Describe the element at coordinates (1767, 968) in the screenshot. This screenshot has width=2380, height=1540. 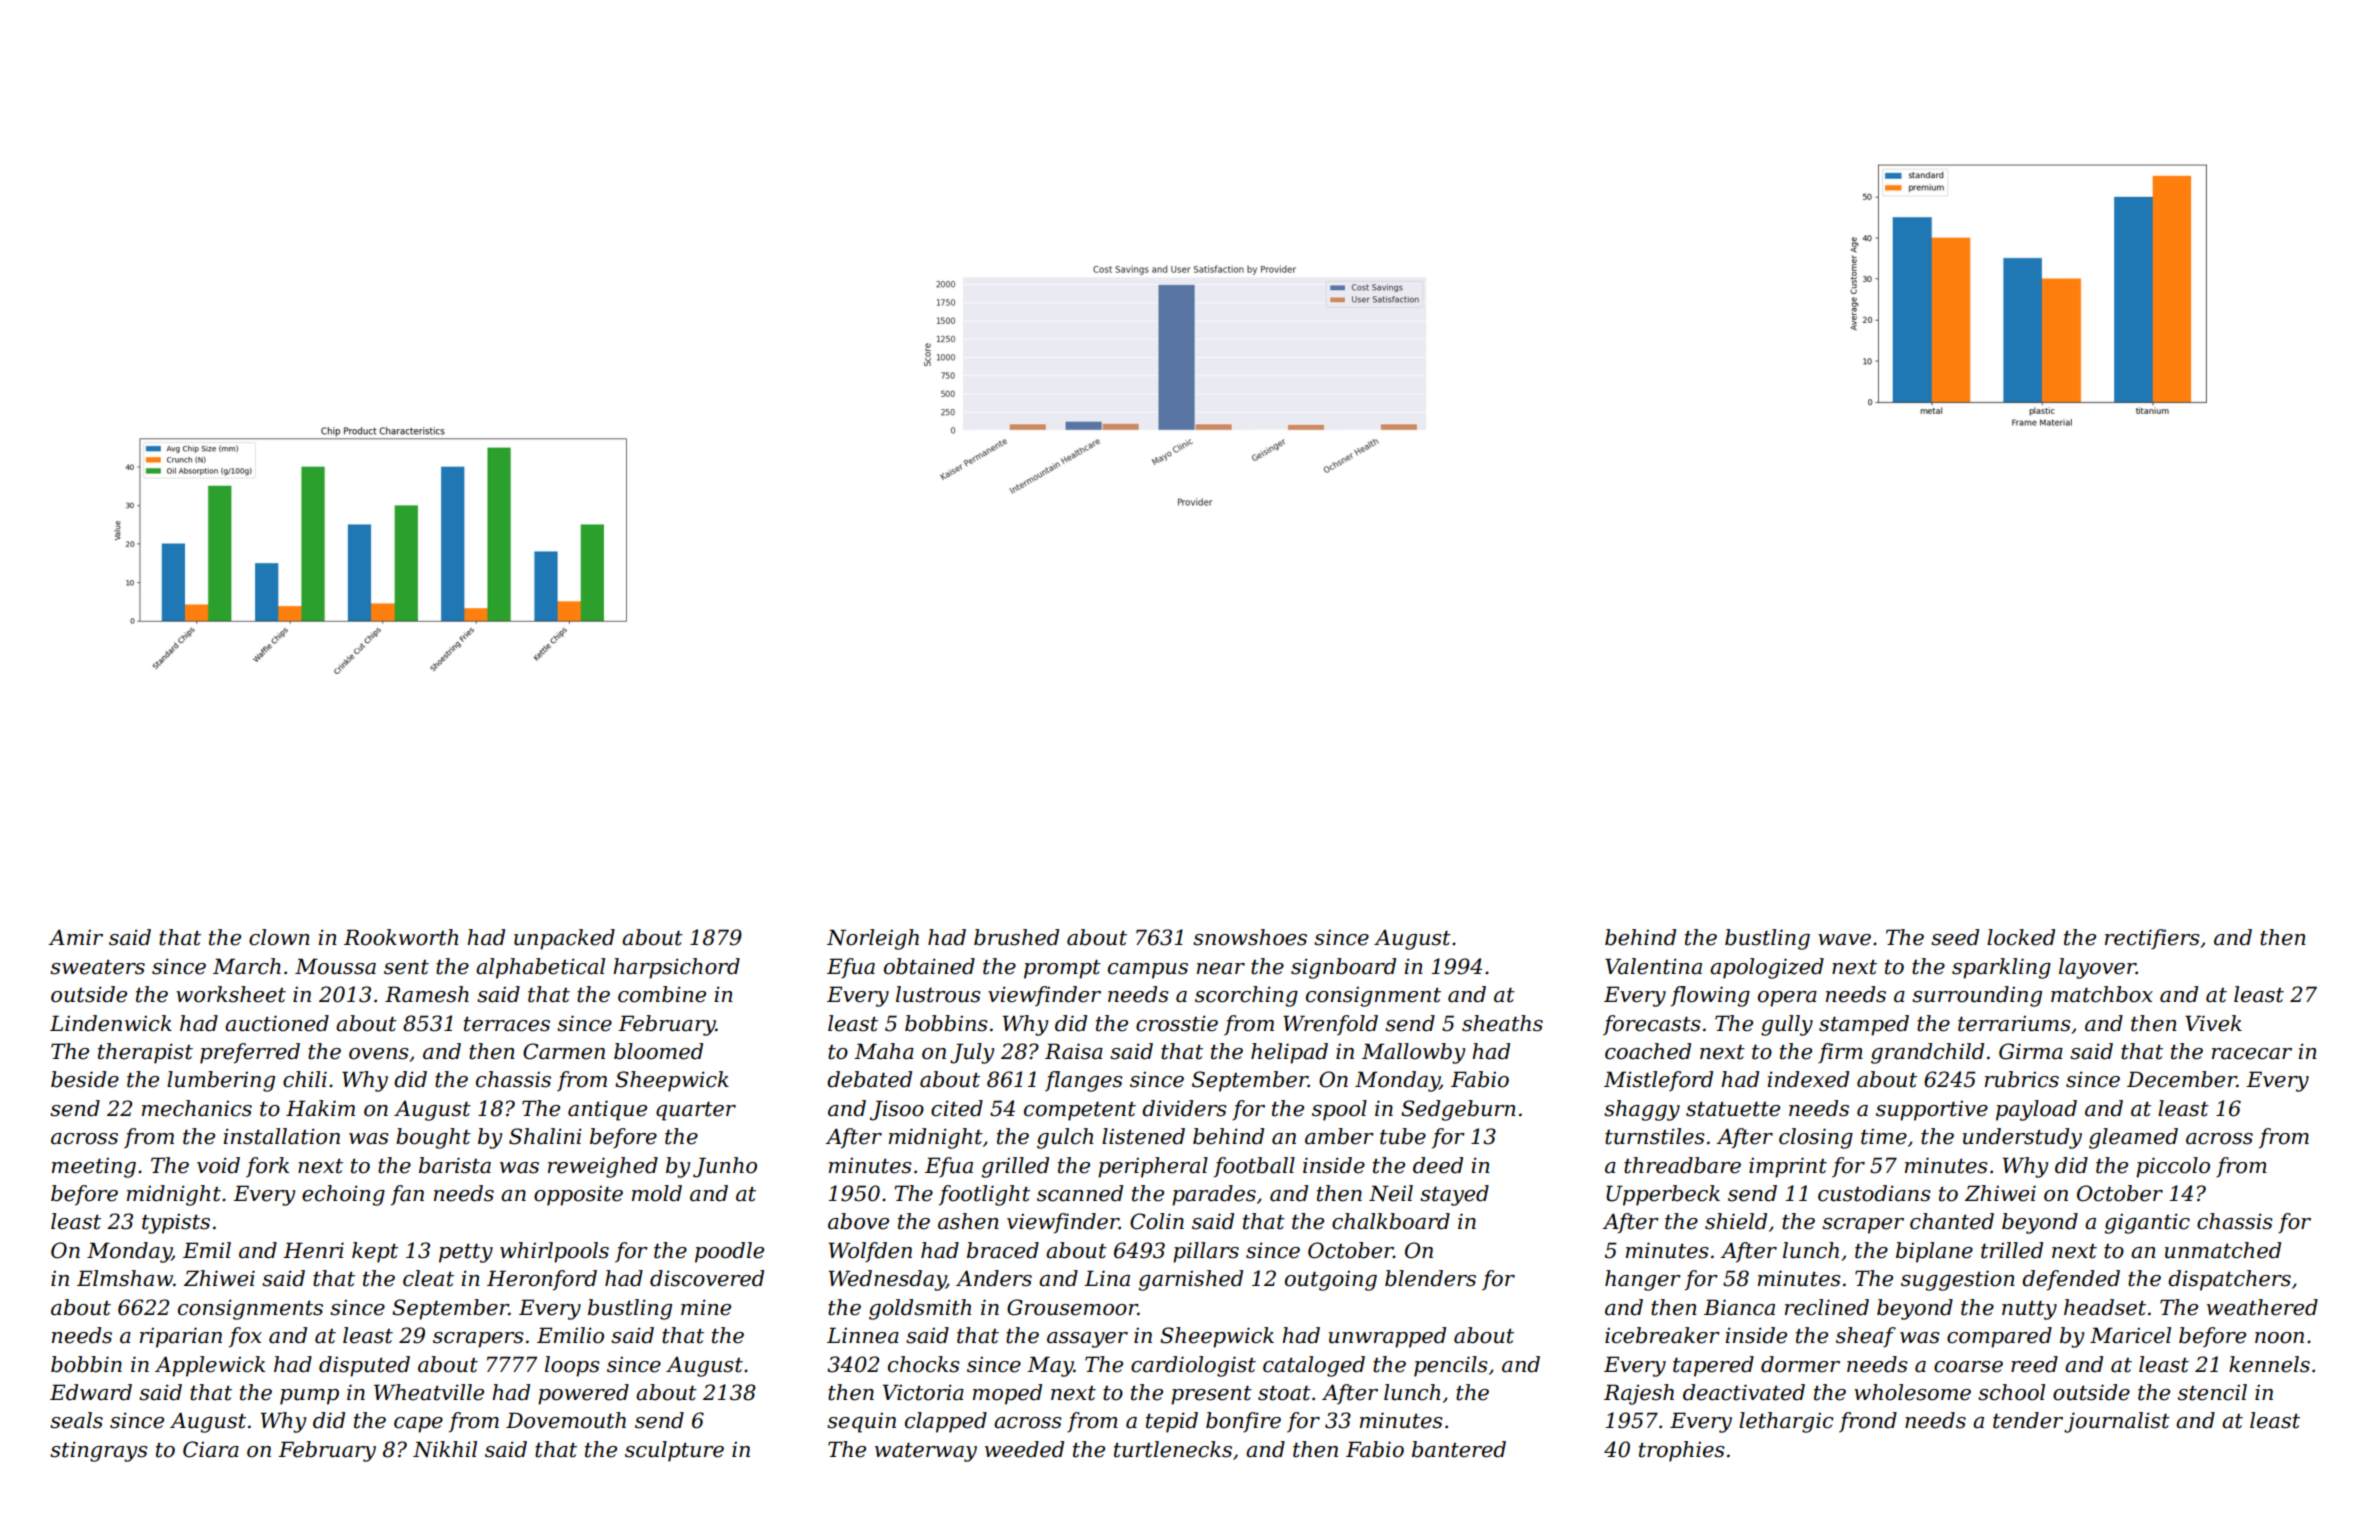
I see `apologized` at that location.
